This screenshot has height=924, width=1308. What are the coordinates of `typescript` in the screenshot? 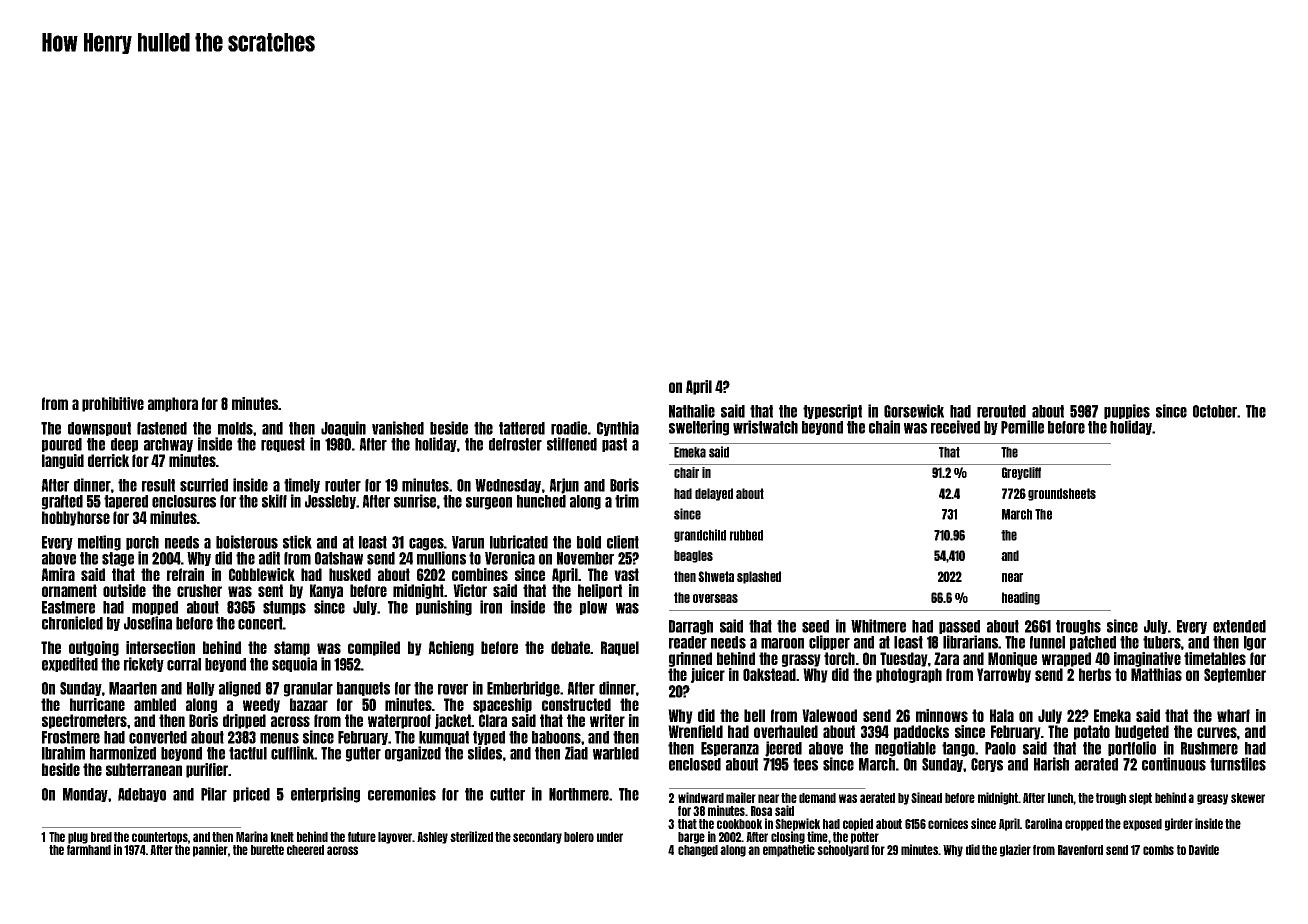 It's located at (832, 411).
